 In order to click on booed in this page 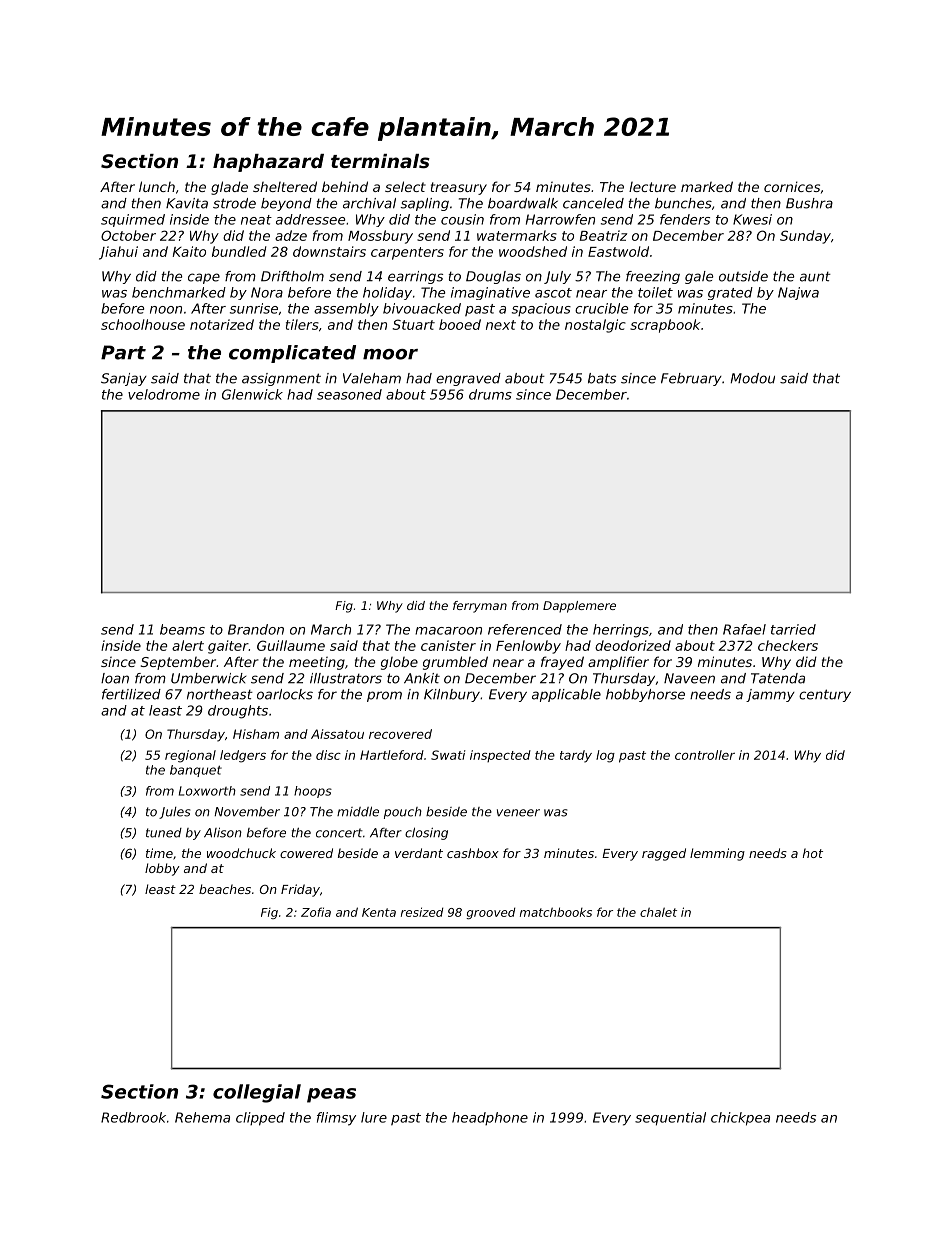, I will do `click(460, 324)`.
